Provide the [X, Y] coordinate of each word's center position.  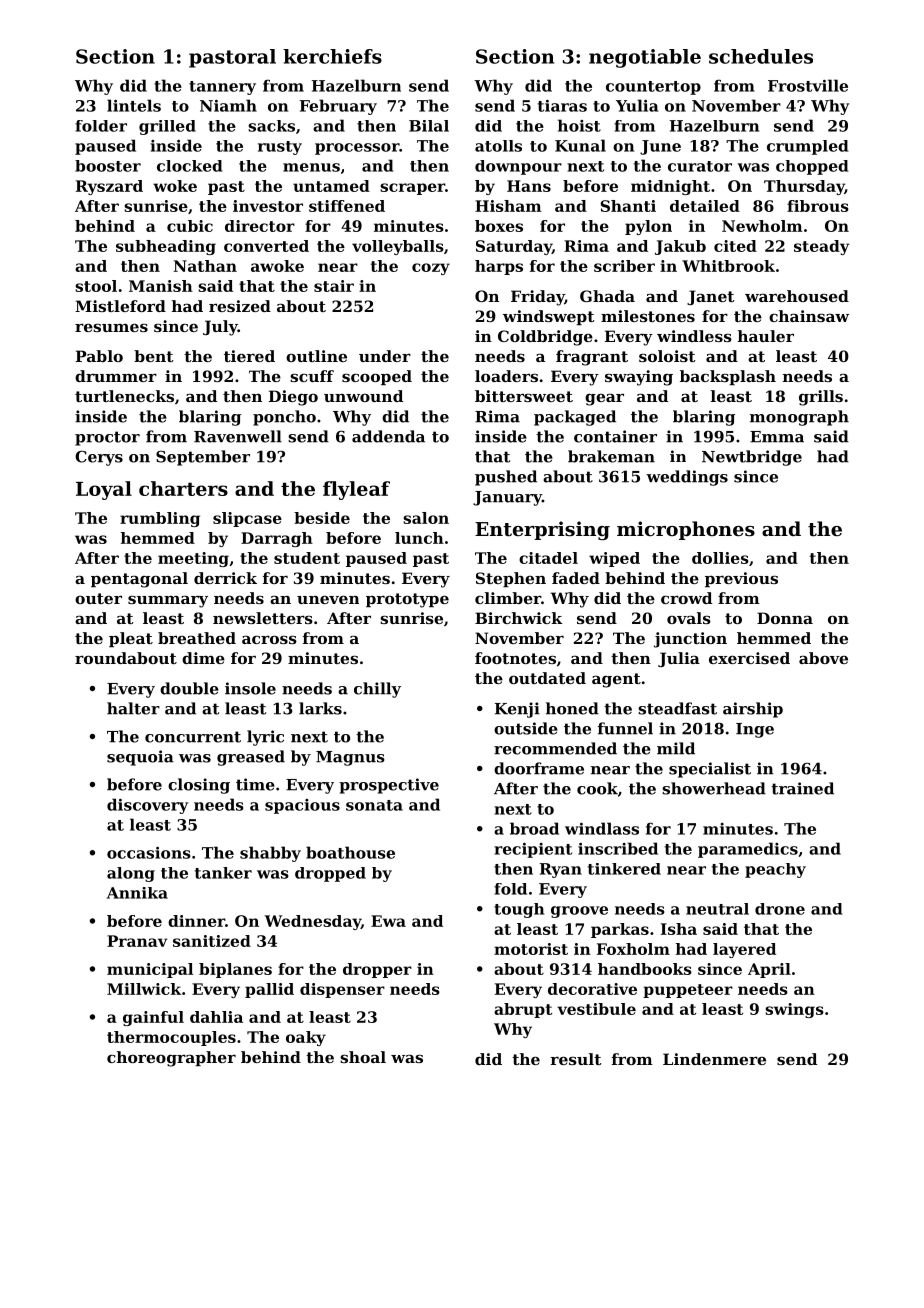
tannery [222, 88]
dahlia [216, 1017]
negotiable [645, 58]
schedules [761, 56]
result [575, 1059]
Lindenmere [714, 1059]
